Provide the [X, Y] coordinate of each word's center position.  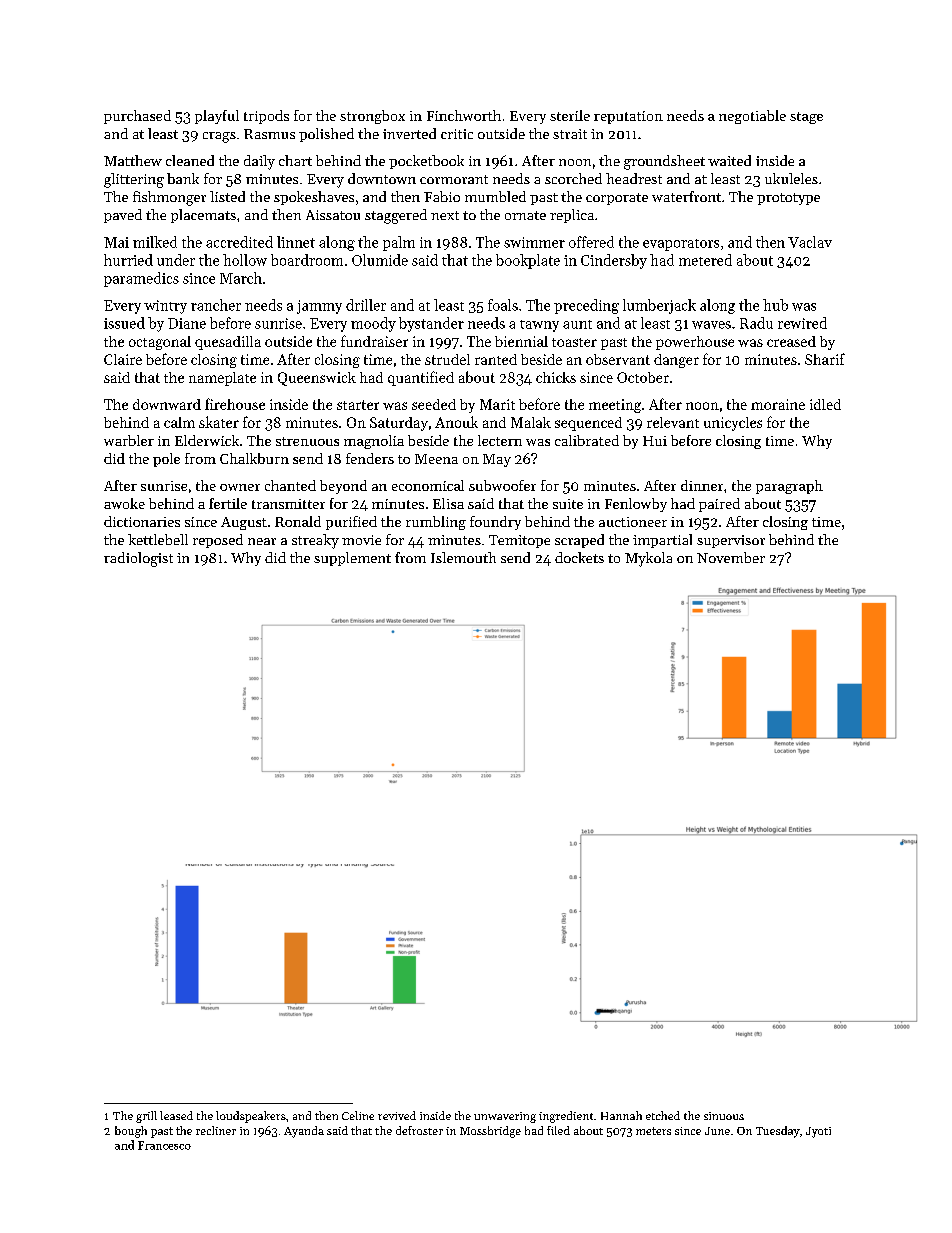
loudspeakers [251, 1117]
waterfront [686, 196]
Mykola [648, 559]
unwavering [505, 1117]
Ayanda [304, 1132]
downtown [382, 178]
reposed [218, 541]
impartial [662, 541]
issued [124, 323]
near [262, 541]
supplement [352, 559]
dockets [579, 557]
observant [618, 359]
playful [217, 117]
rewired [802, 323]
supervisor [731, 541]
